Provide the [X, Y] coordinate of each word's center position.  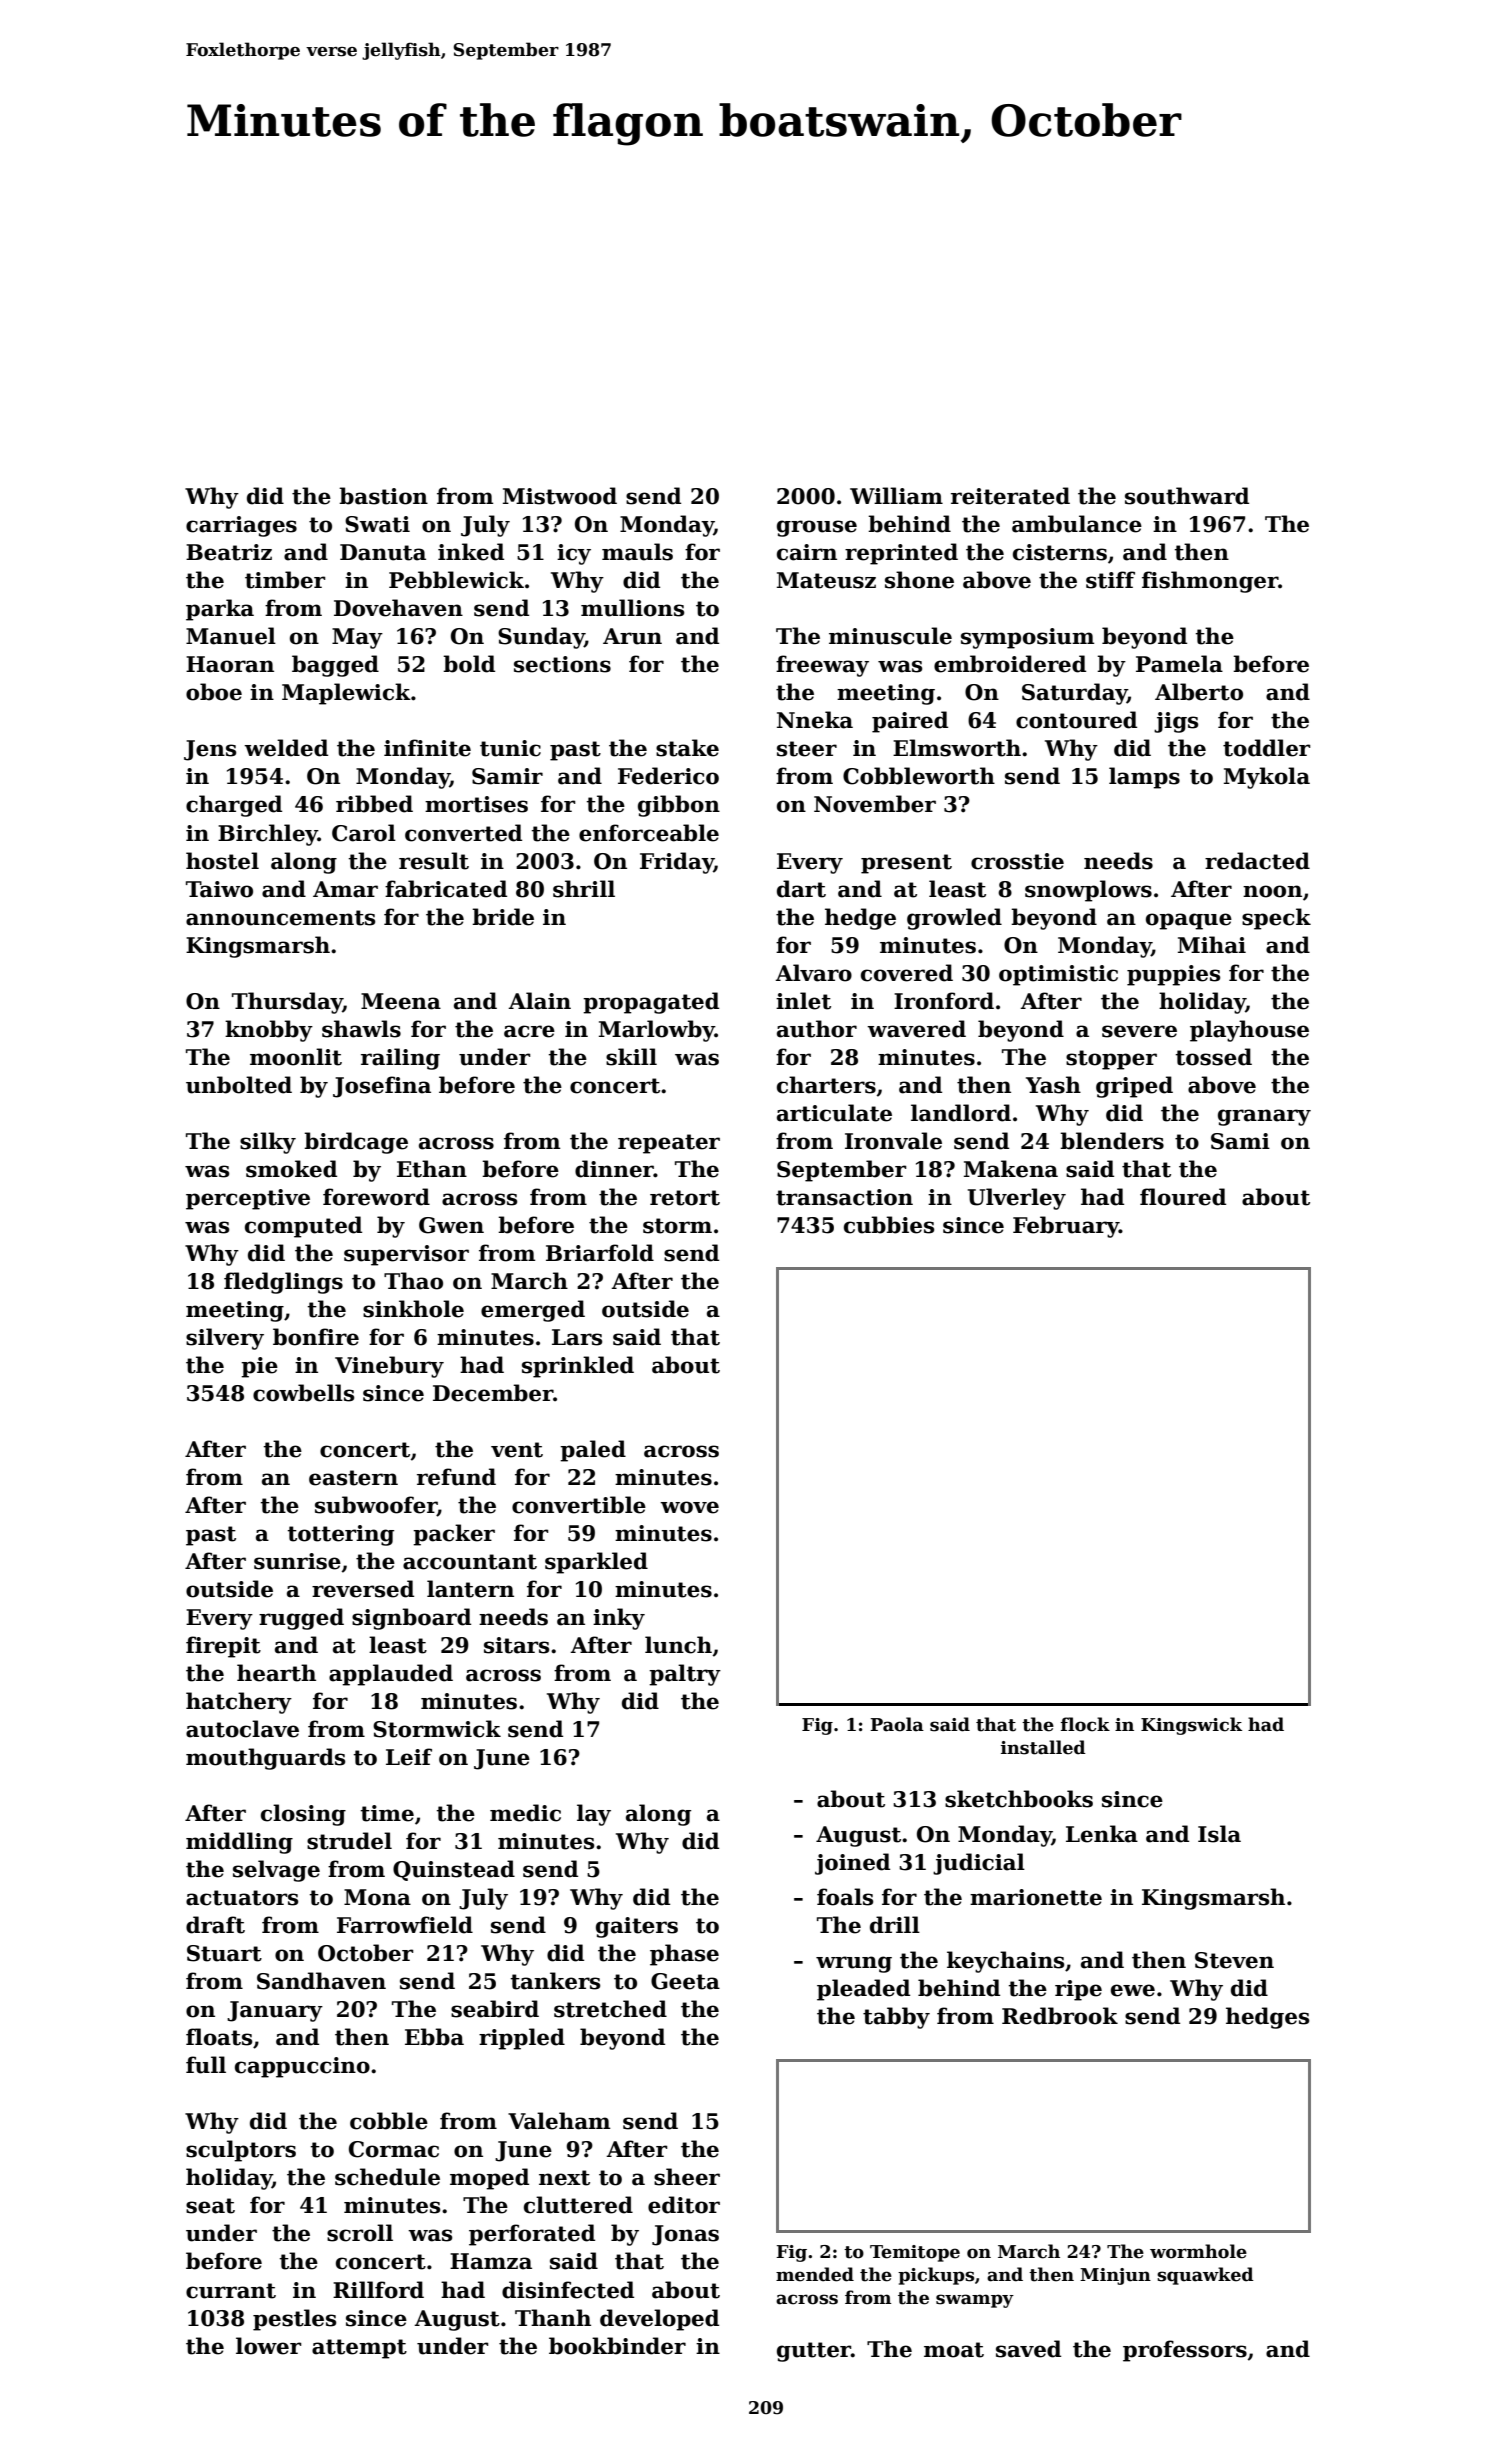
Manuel [231, 636]
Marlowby [657, 1031]
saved [1028, 2349]
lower [269, 2346]
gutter [814, 2352]
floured [1183, 1197]
